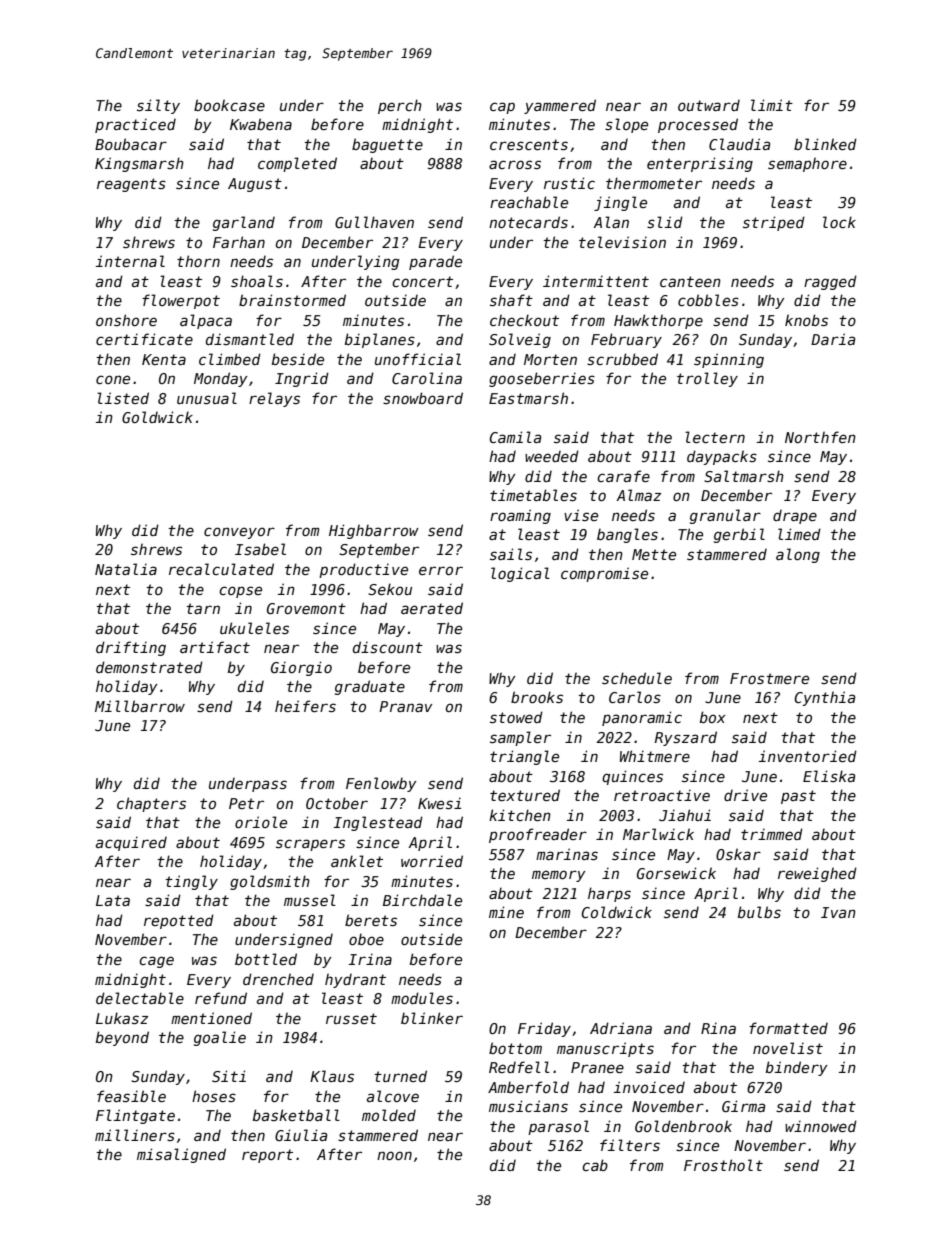  Describe the element at coordinates (825, 698) in the image. I see `Cynthia` at that location.
